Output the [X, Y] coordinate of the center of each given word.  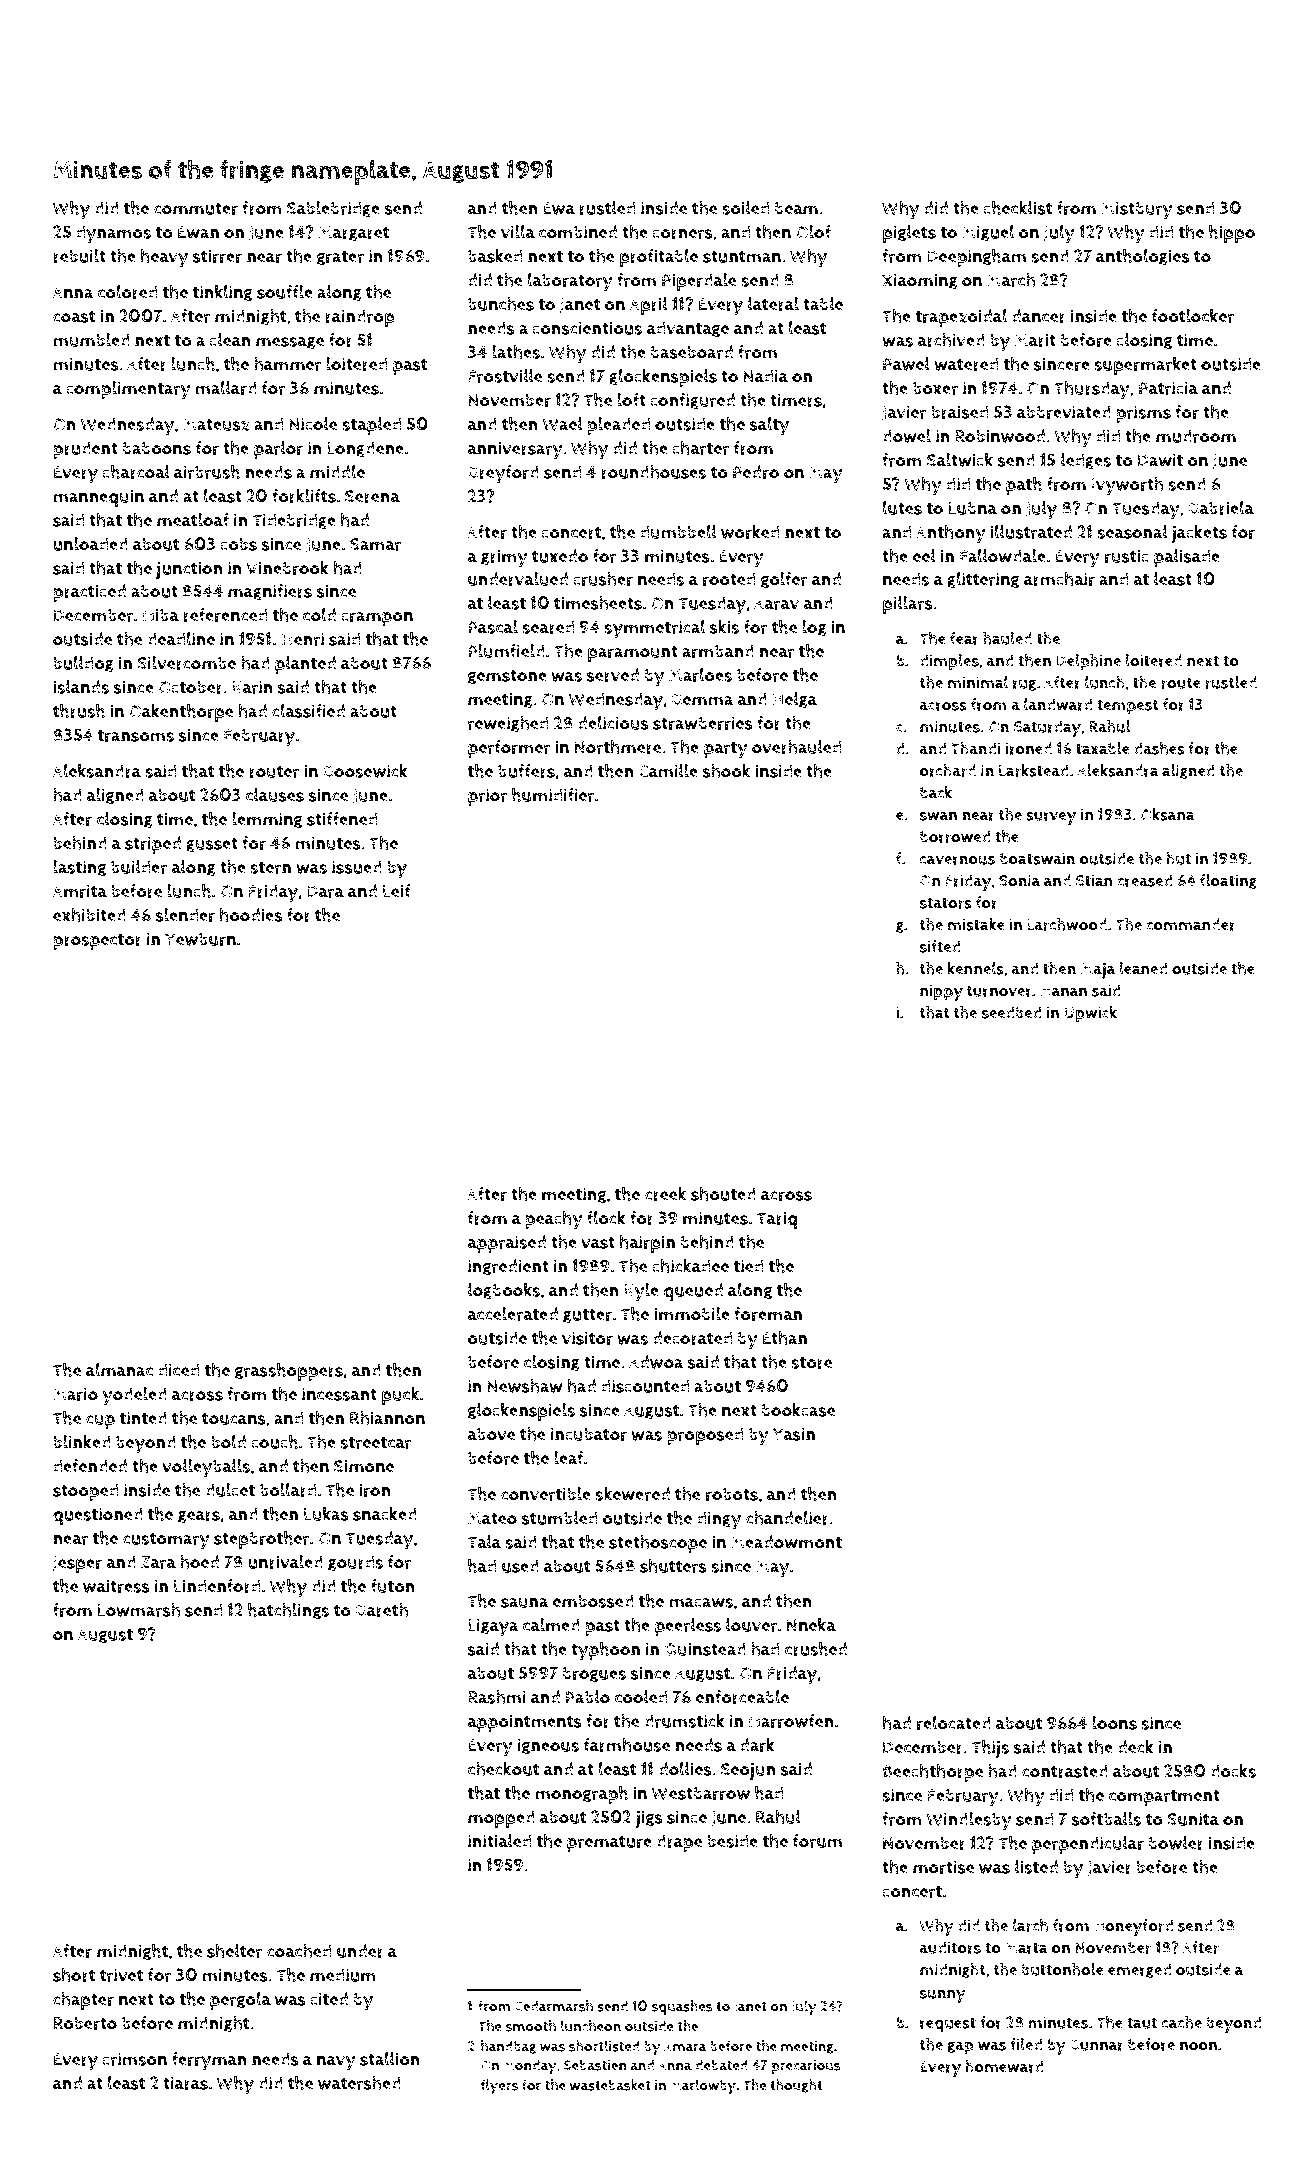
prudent [85, 450]
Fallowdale [1003, 556]
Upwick [1090, 1014]
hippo [1232, 234]
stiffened [342, 819]
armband [718, 651]
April [649, 306]
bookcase [798, 1410]
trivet [122, 1975]
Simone [364, 1466]
